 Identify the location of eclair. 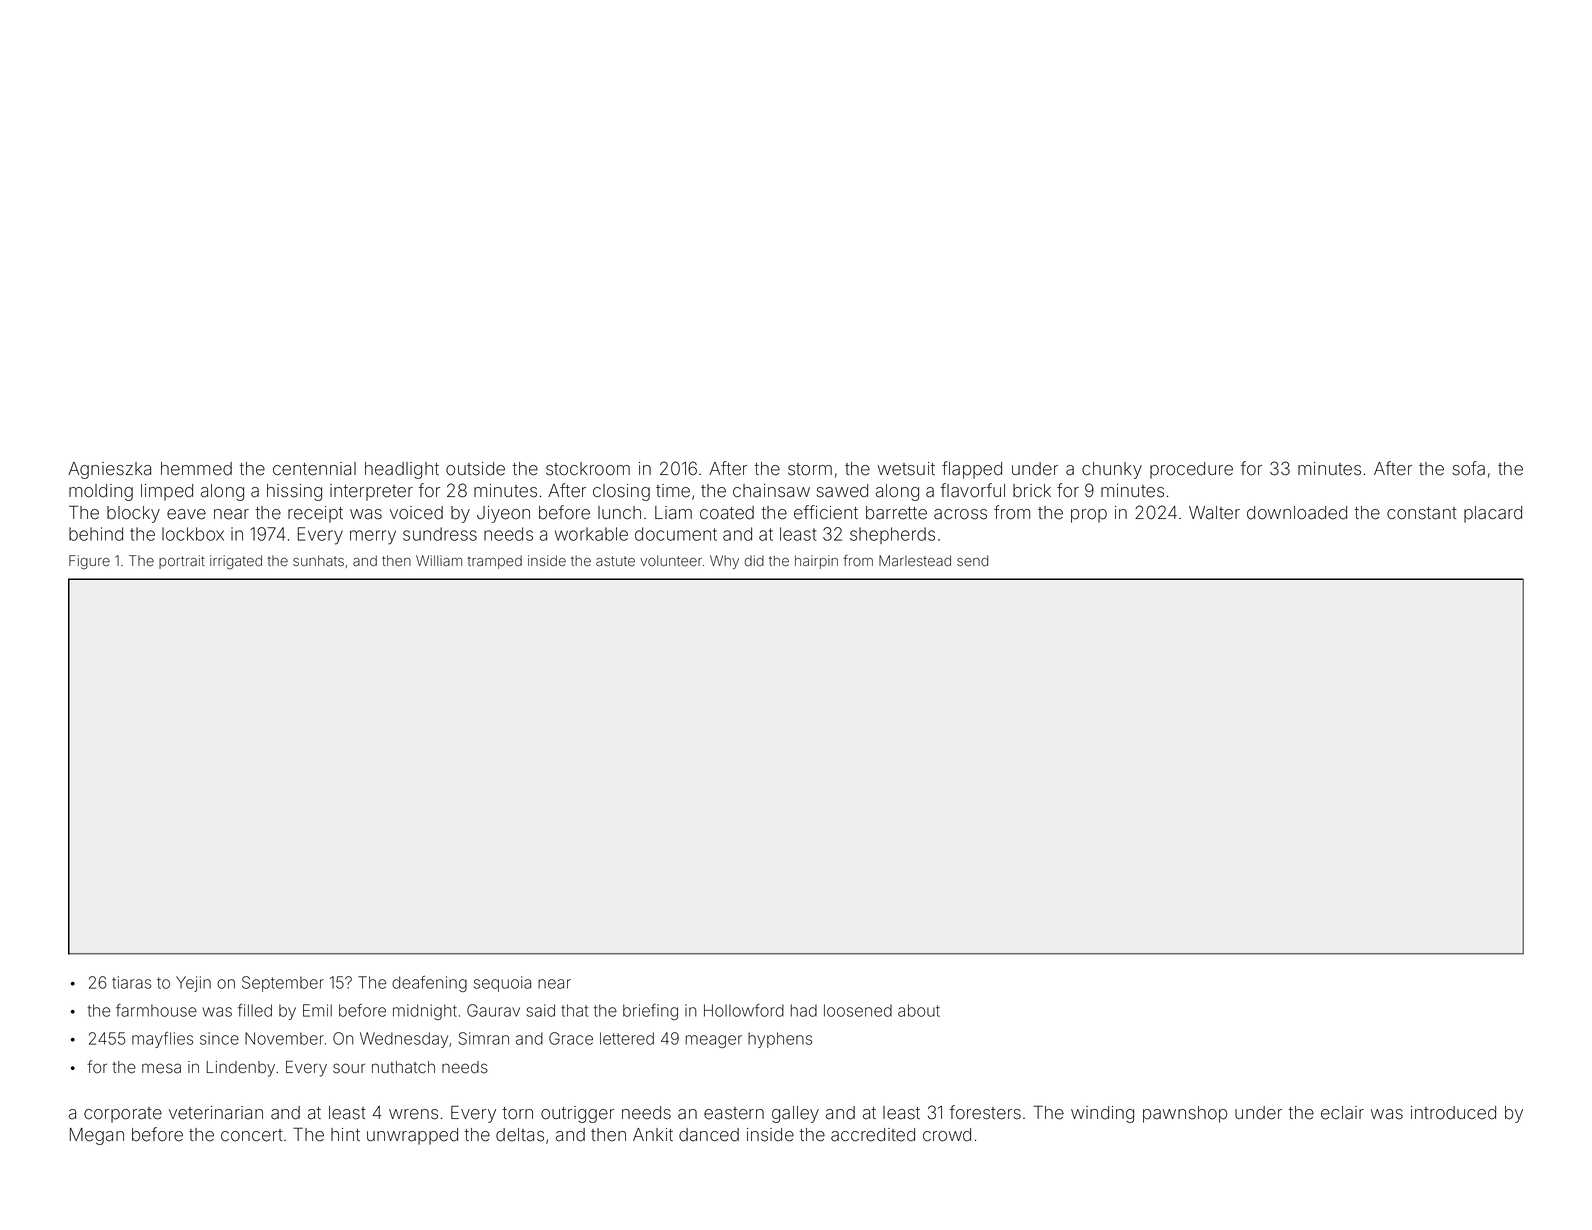
(1342, 1113).
